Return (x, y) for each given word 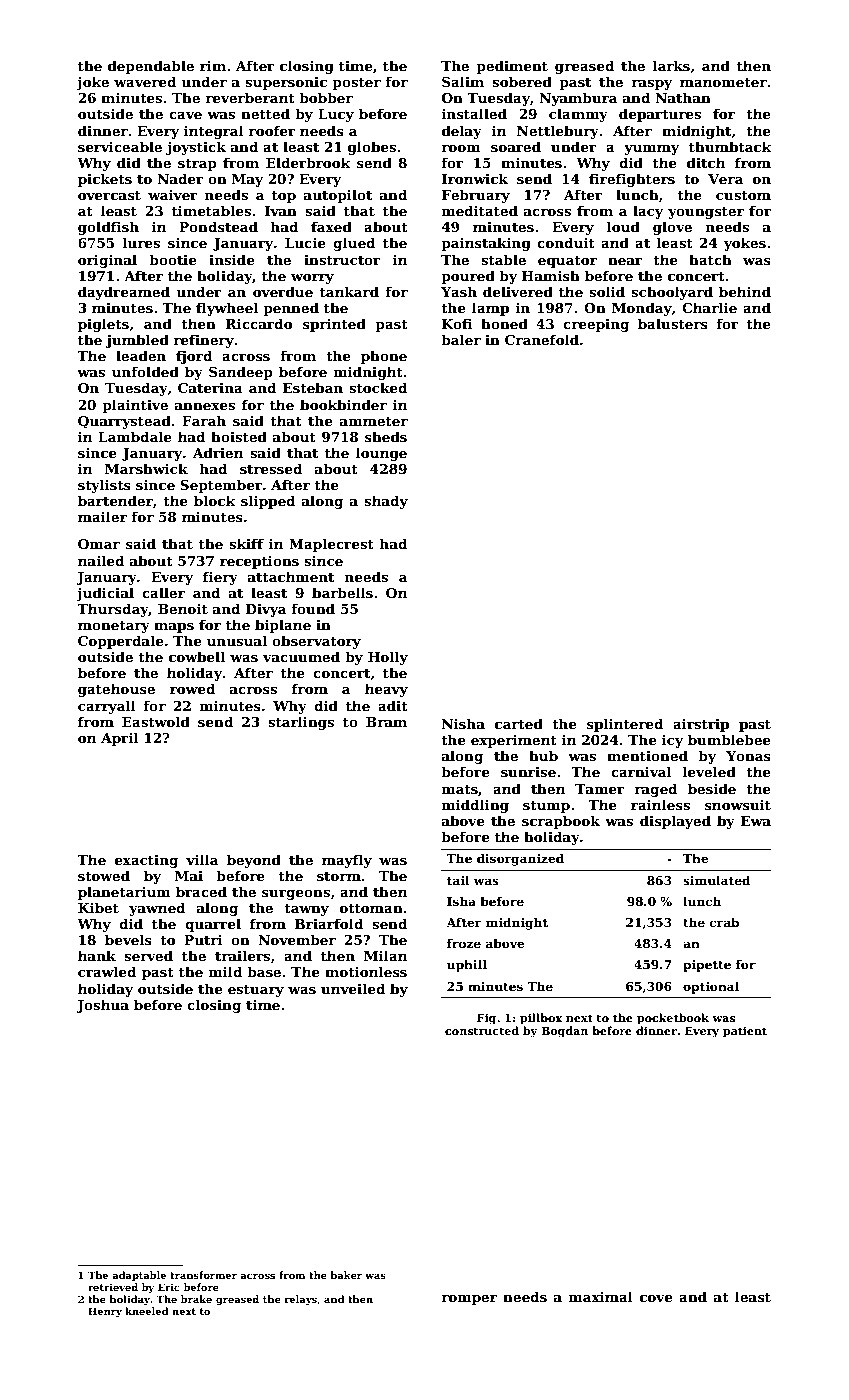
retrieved (113, 1287)
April (119, 739)
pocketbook (673, 1019)
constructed (482, 1030)
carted (519, 723)
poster (356, 84)
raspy (651, 85)
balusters (673, 323)
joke (92, 83)
